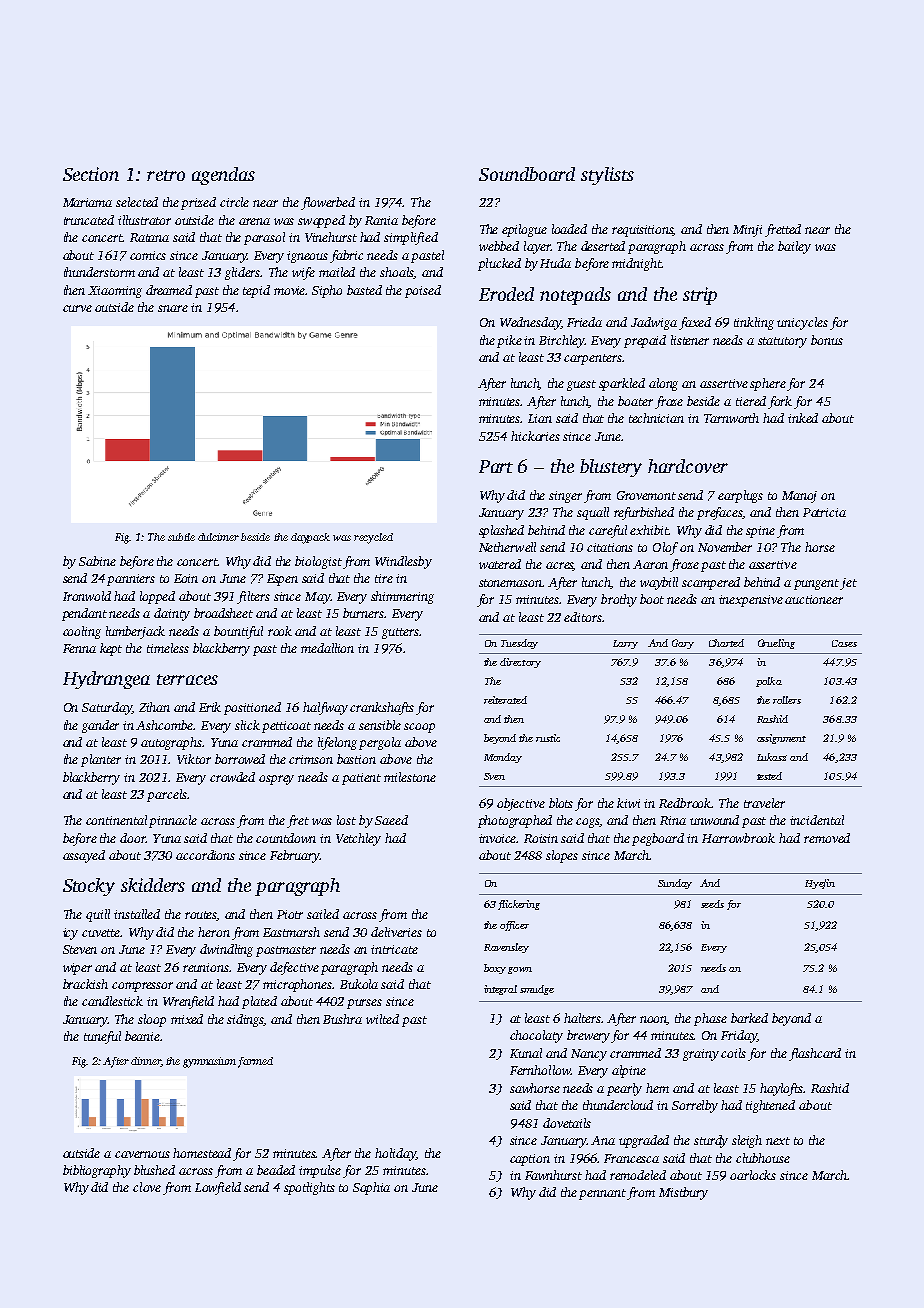 This document has width=924, height=1308. Describe the element at coordinates (496, 466) in the document. I see `Part` at that location.
